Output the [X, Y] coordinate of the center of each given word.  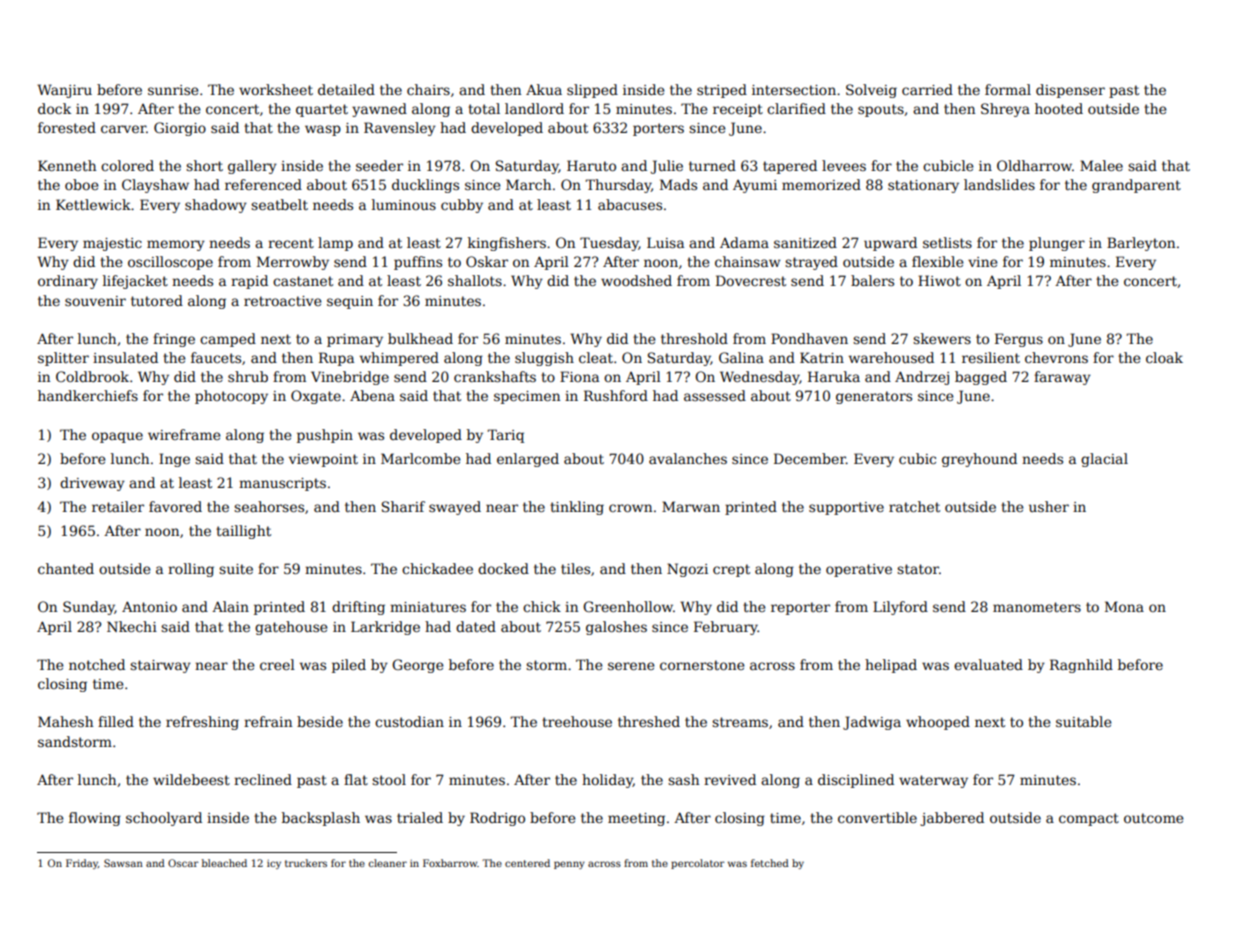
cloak [1164, 357]
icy [274, 864]
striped [722, 91]
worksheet [276, 89]
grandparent [1136, 186]
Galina [741, 357]
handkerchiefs [88, 395]
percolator [697, 864]
